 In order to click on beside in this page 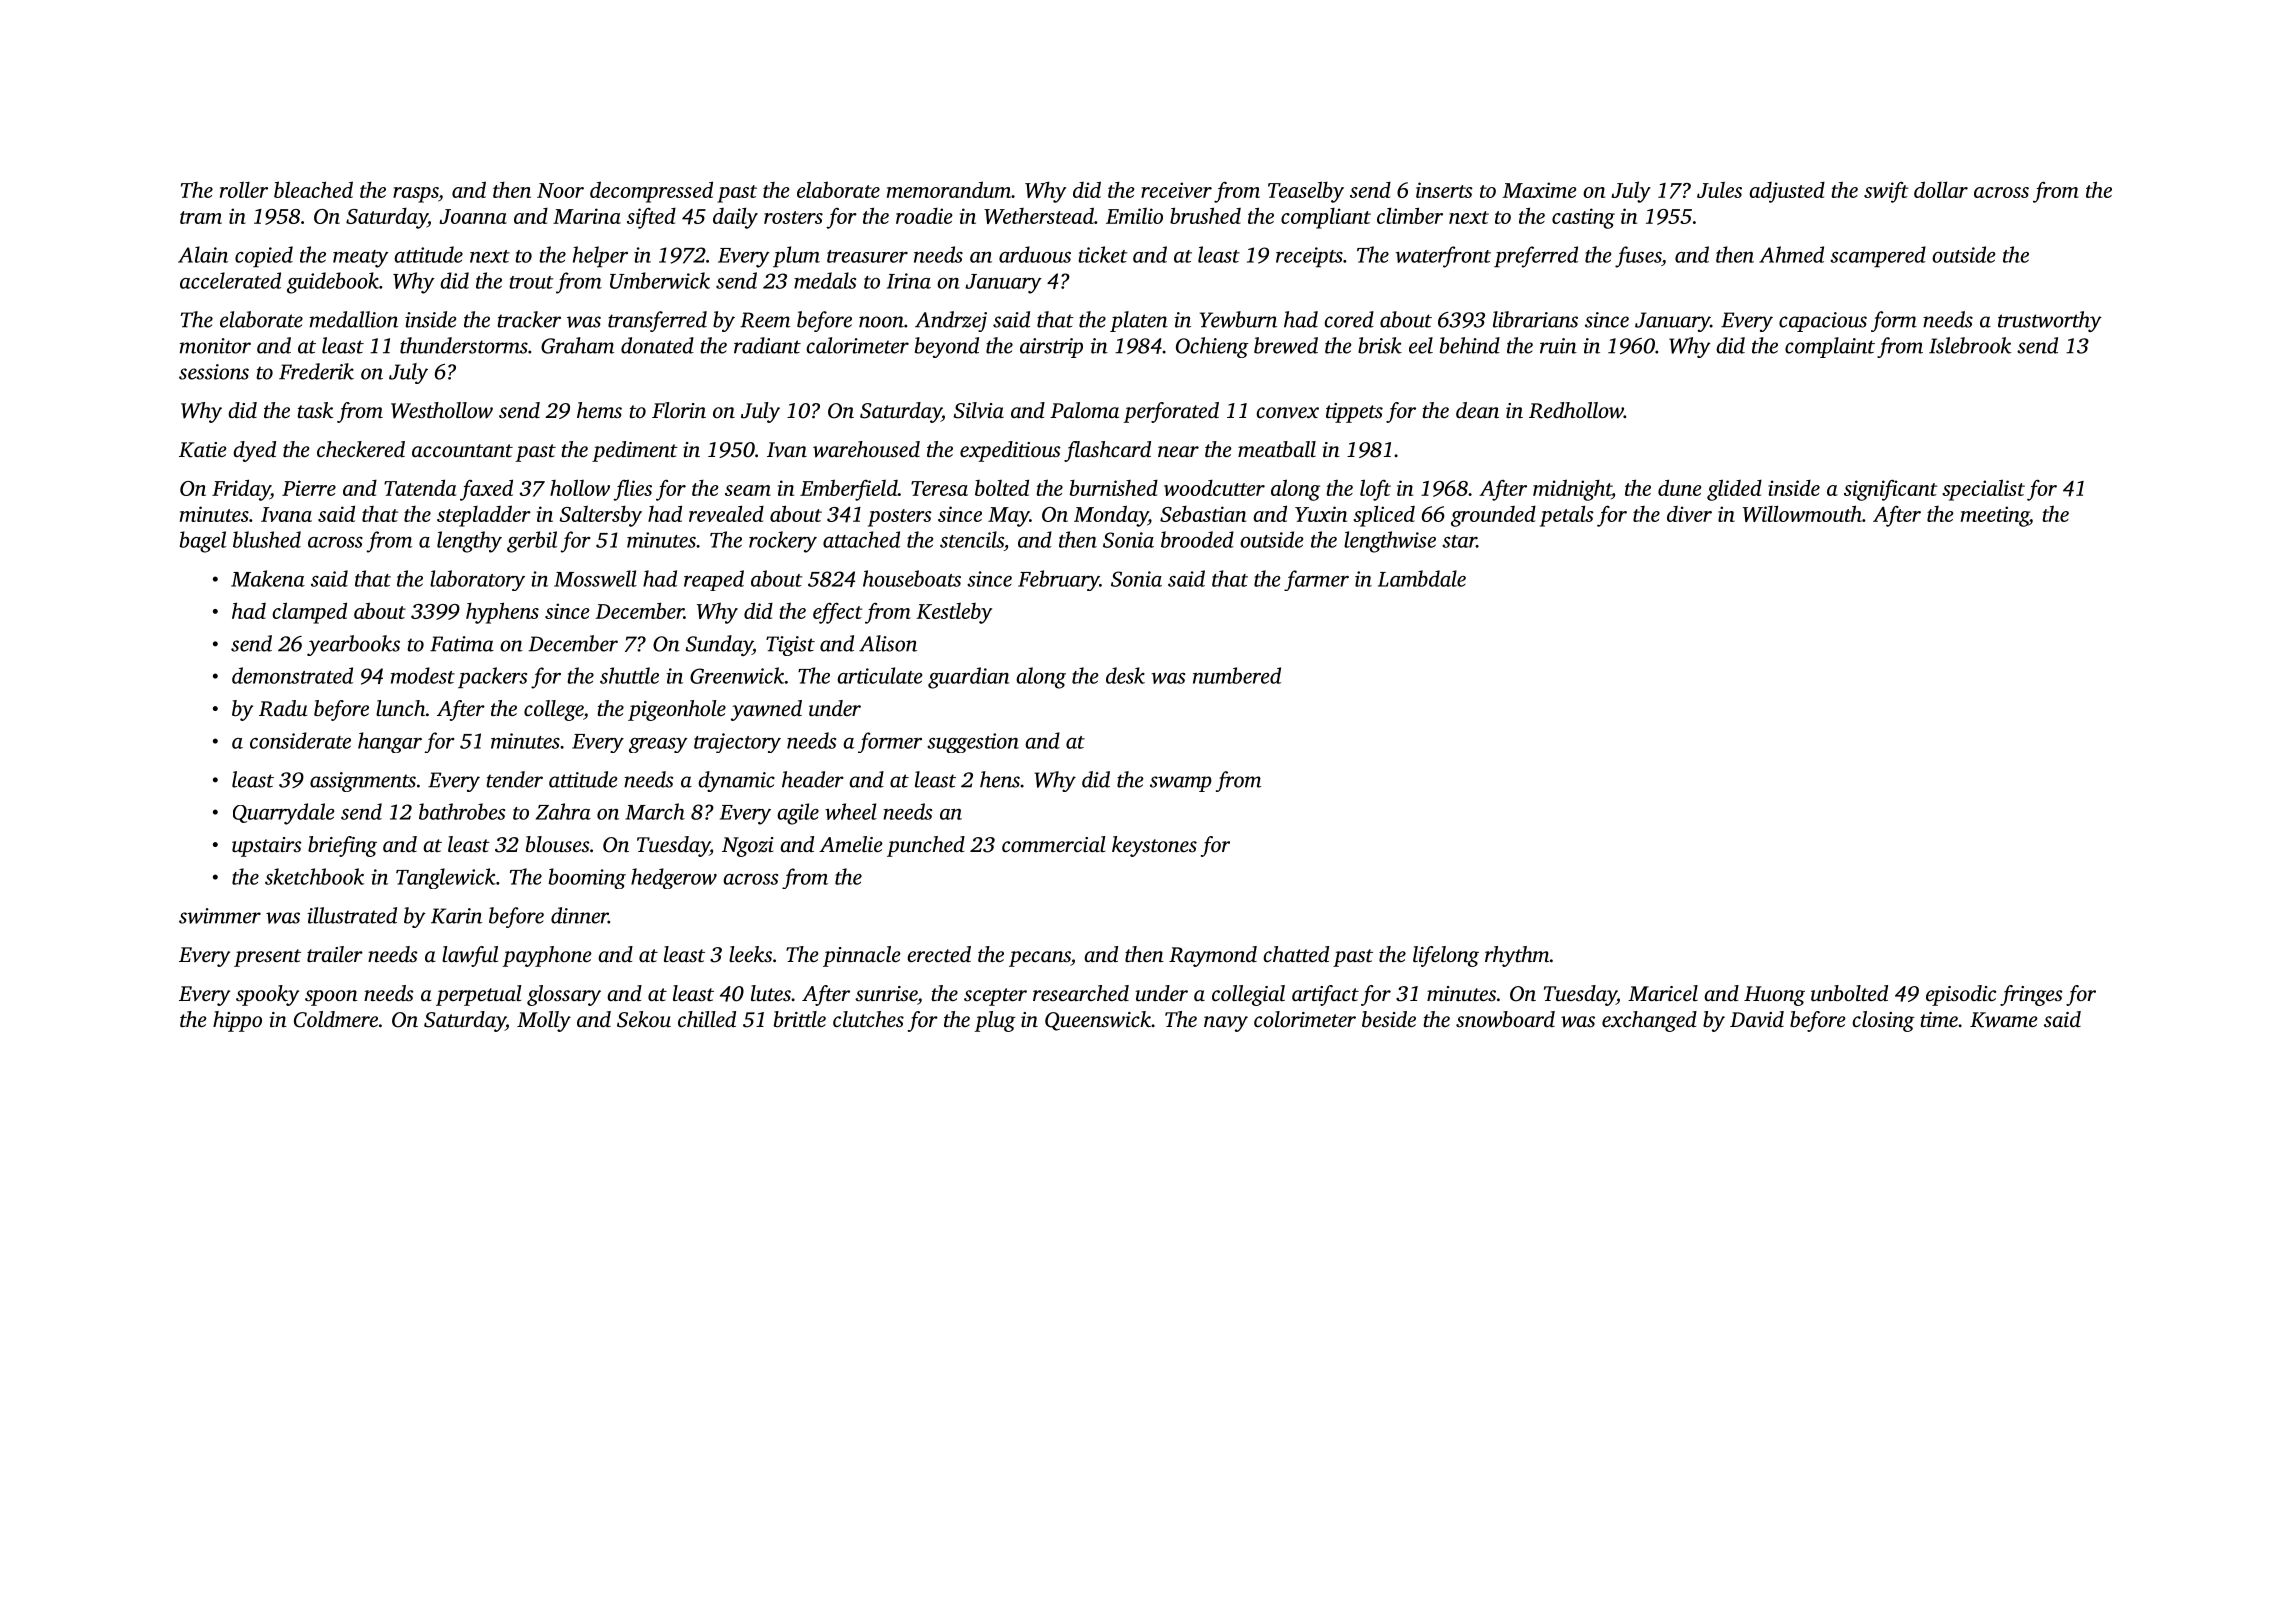, I will do `click(1389, 1019)`.
